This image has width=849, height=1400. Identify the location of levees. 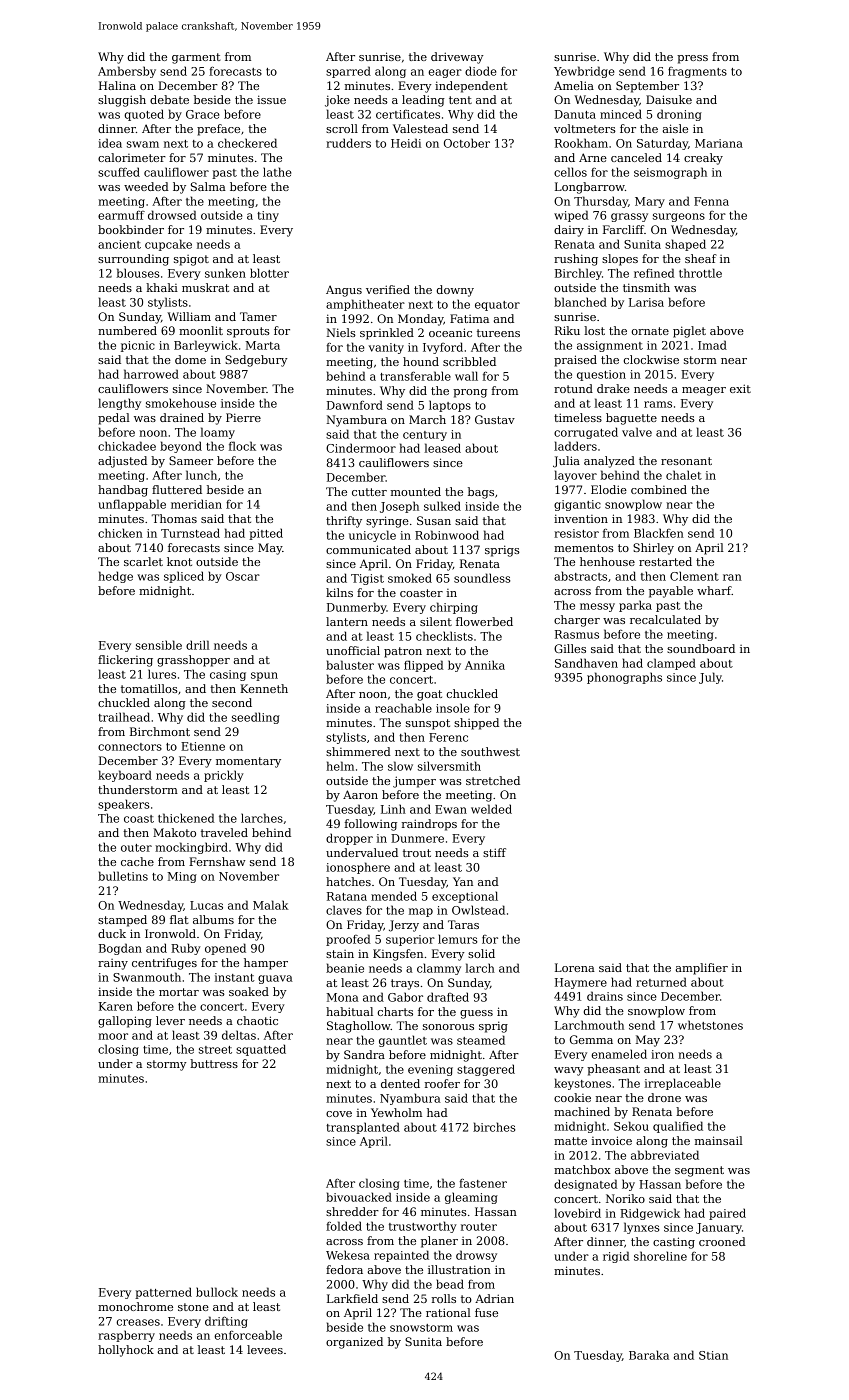
(265, 1349).
